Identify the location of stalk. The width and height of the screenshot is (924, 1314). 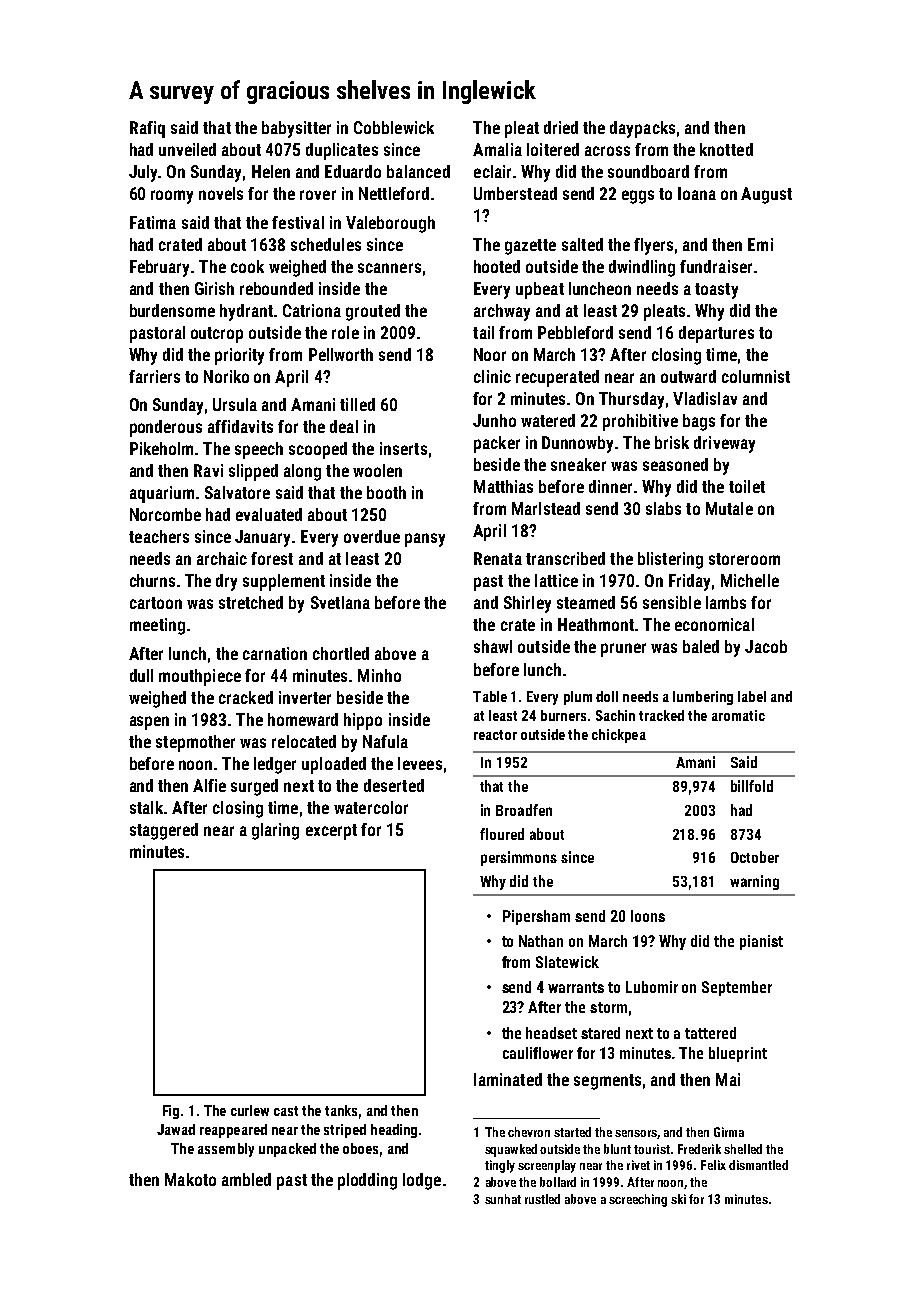
(146, 807).
